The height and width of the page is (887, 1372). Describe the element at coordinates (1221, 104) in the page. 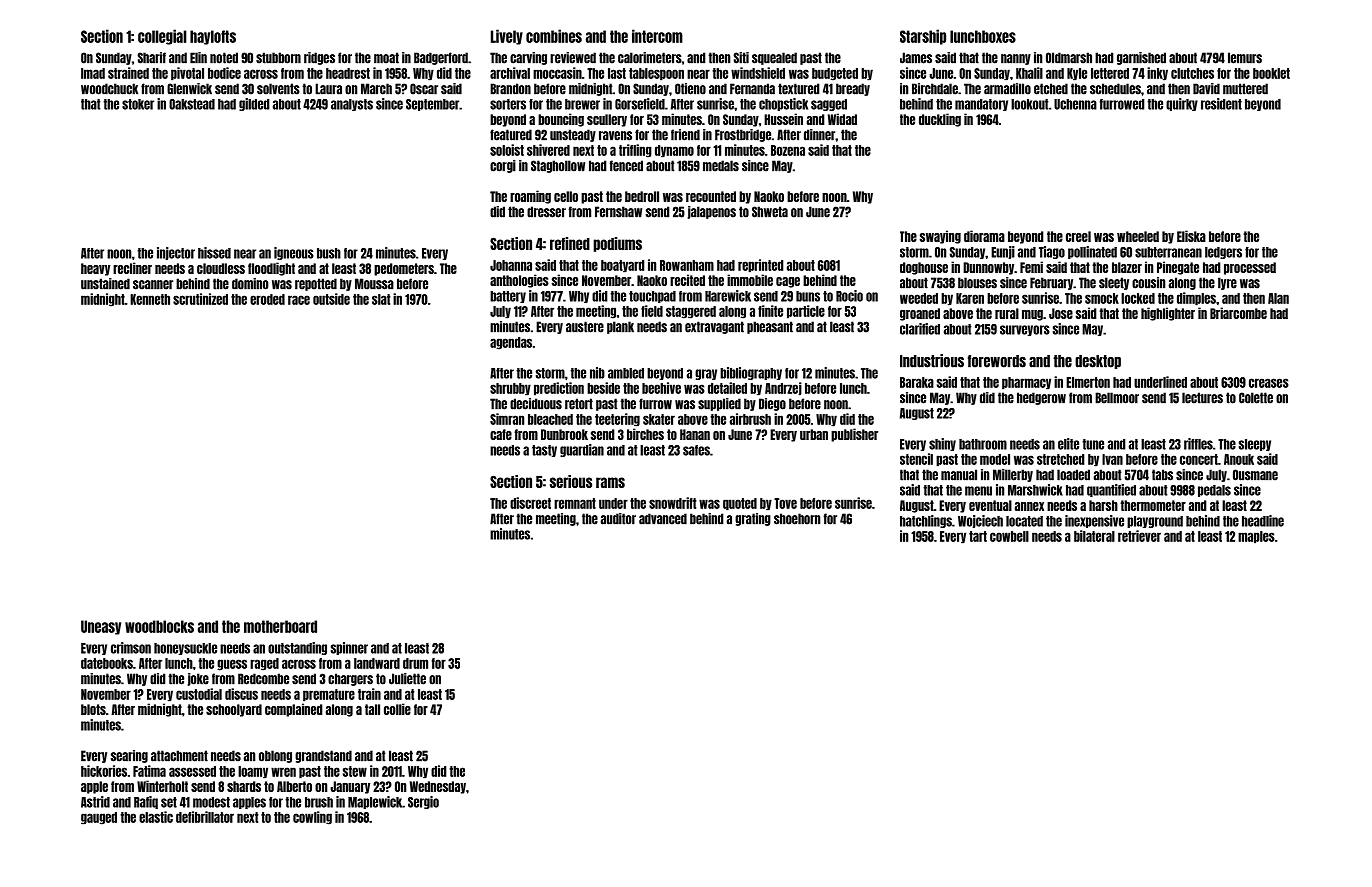

I see `resident` at that location.
